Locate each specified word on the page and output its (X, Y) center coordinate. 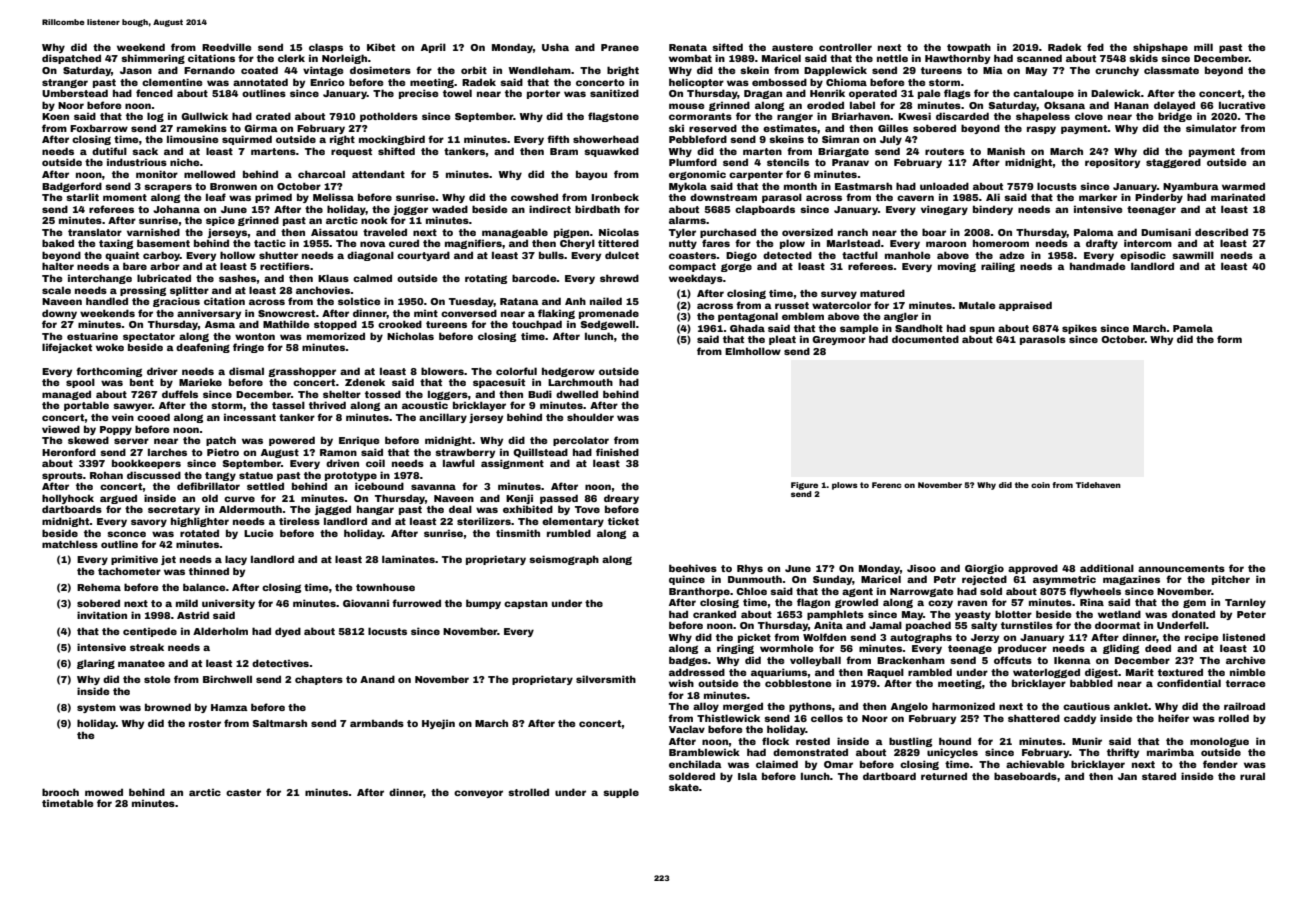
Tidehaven (1098, 485)
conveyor (478, 794)
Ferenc (887, 485)
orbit (474, 70)
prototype (351, 476)
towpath (969, 48)
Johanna (176, 209)
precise (418, 94)
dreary (621, 499)
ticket (623, 521)
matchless (70, 544)
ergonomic (697, 175)
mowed (104, 792)
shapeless (1043, 117)
